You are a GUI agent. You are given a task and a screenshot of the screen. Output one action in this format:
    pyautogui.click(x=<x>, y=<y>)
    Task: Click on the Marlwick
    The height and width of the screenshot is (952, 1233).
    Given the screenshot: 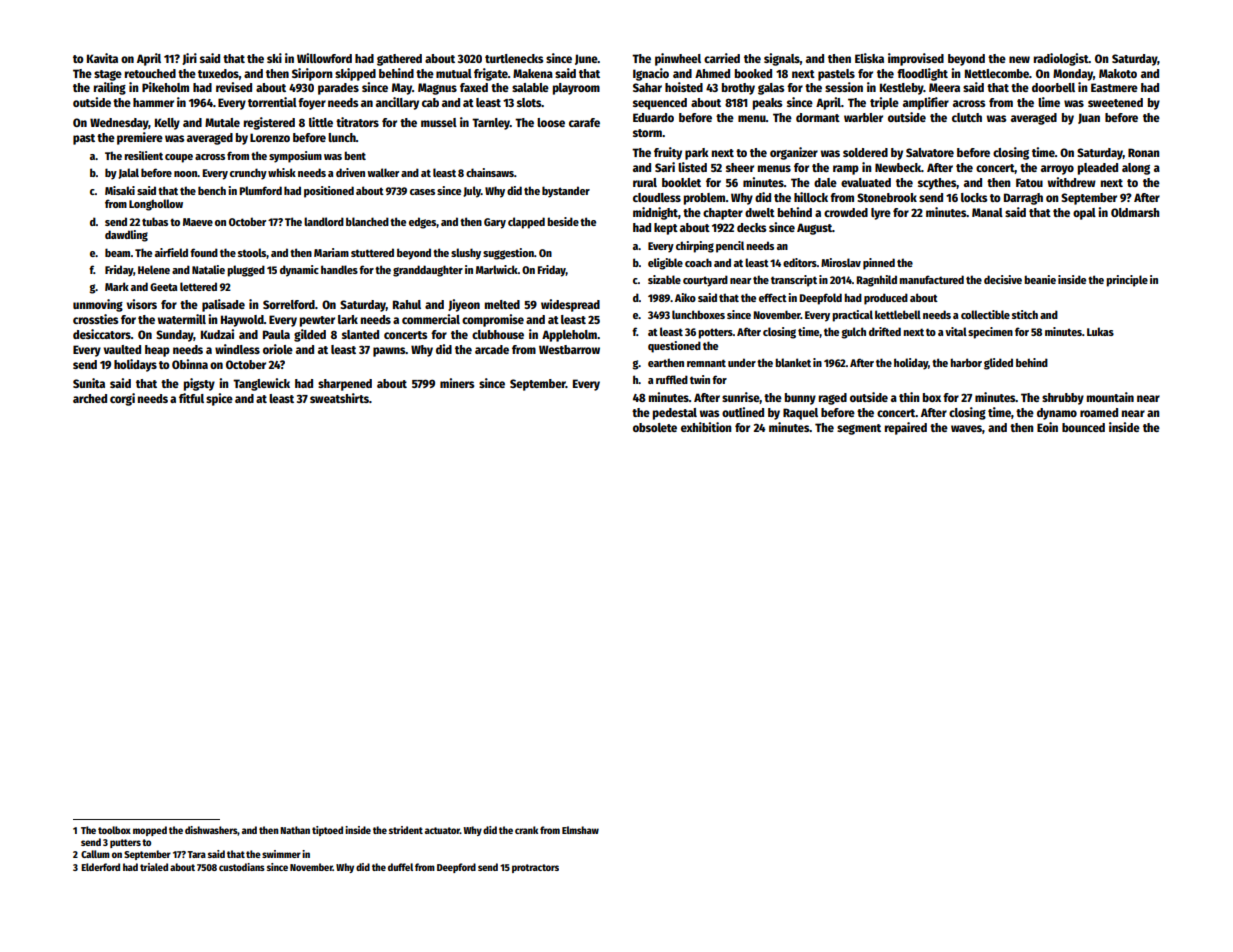 What is the action you would take?
    pyautogui.click(x=497, y=269)
